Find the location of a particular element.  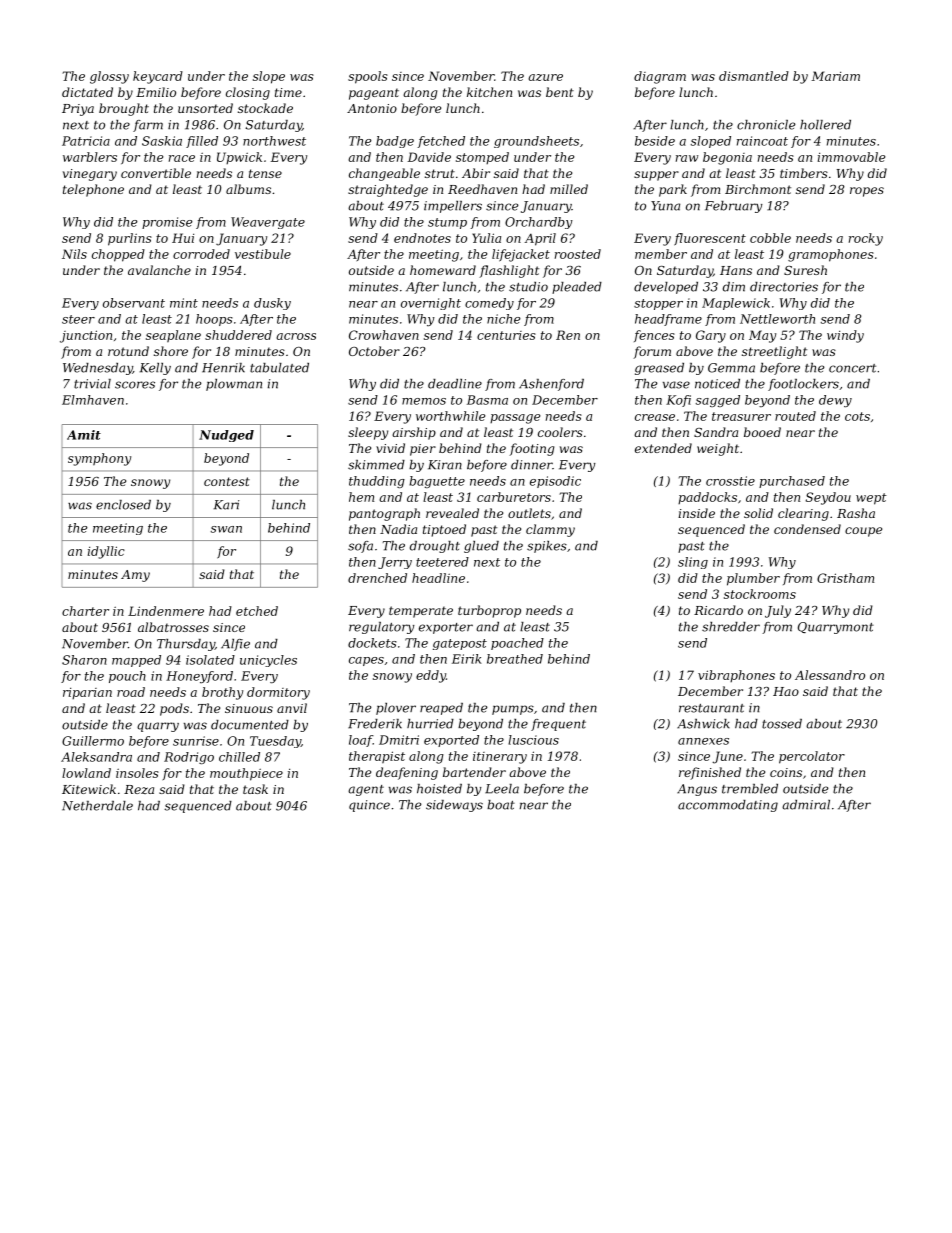

October is located at coordinates (374, 351).
